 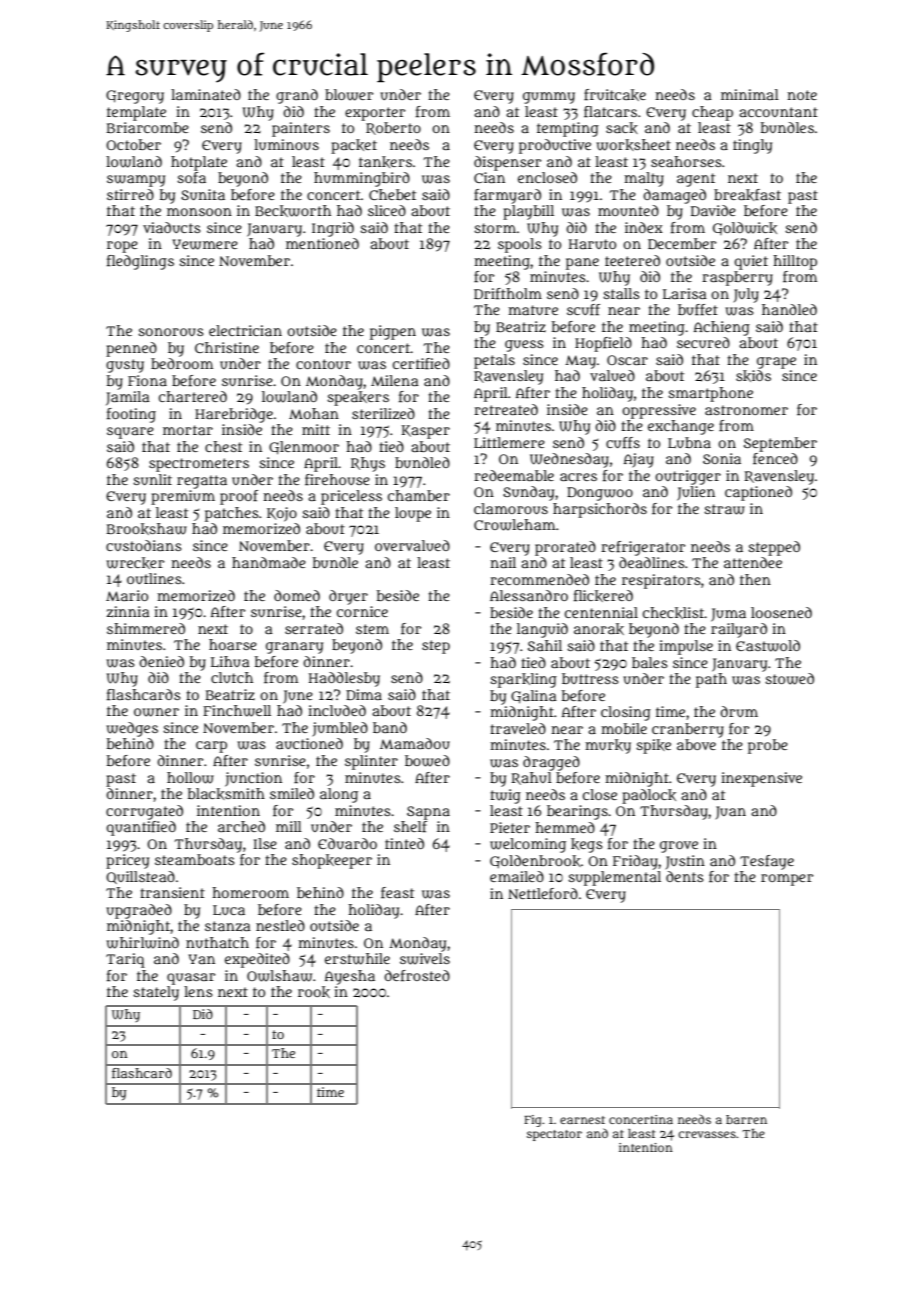 I want to click on Gregory, so click(x=135, y=97).
